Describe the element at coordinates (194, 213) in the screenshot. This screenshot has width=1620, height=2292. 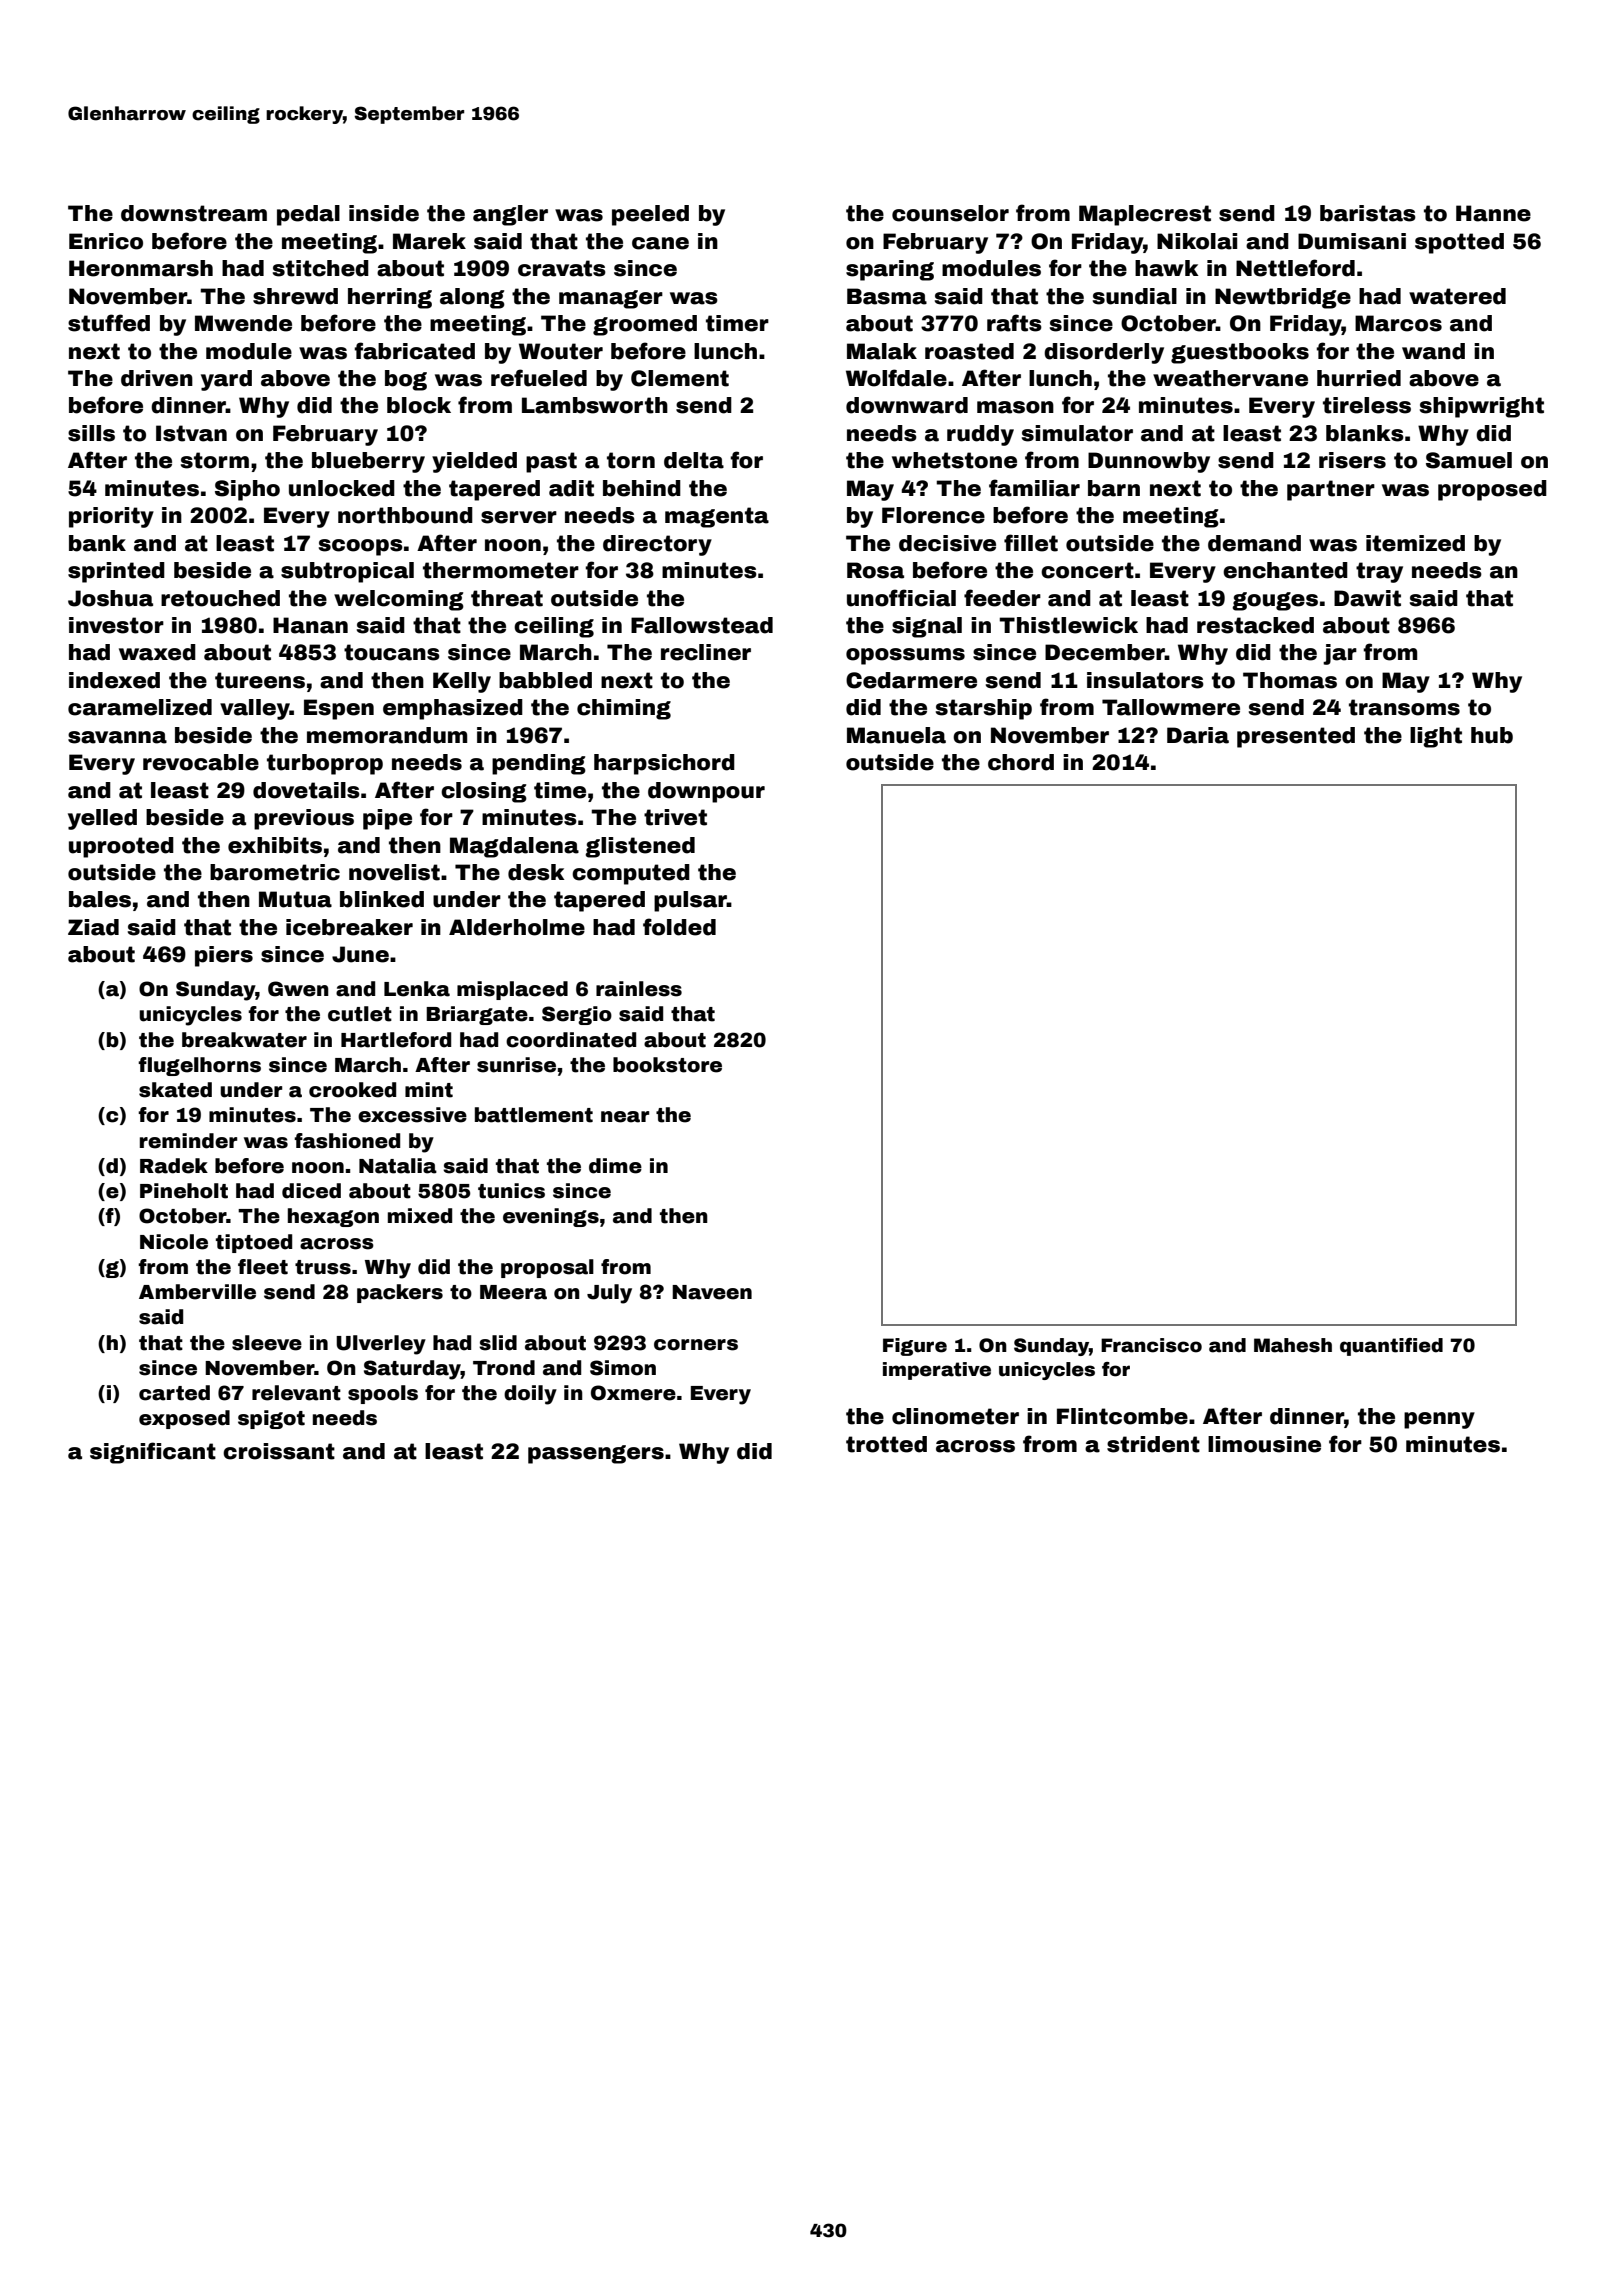
I see `downstream` at that location.
